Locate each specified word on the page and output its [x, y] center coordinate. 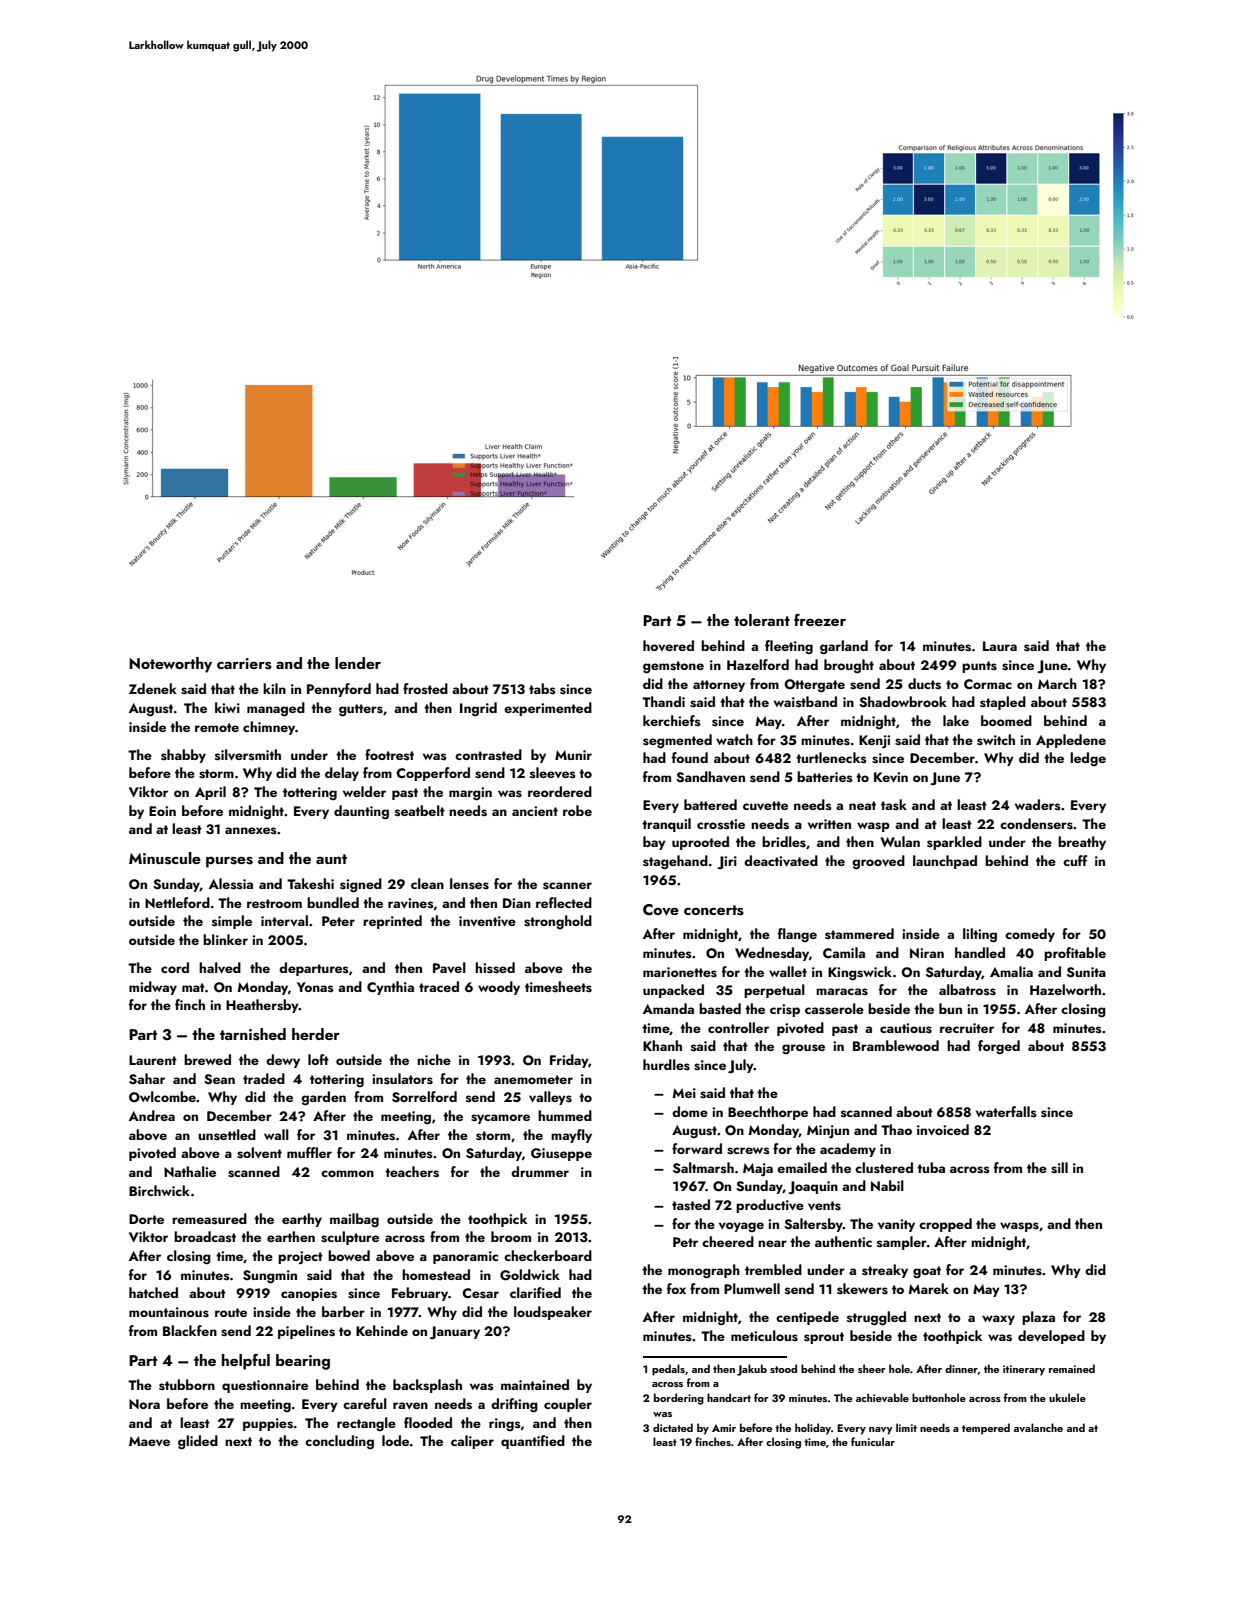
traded [264, 1078]
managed [276, 709]
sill [1059, 1168]
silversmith [248, 755]
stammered [859, 934]
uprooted [700, 843]
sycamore [500, 1119]
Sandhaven [710, 777]
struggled [876, 1318]
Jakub [752, 1370]
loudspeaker [553, 1313]
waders [1038, 805]
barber [343, 1311]
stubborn [187, 1385]
